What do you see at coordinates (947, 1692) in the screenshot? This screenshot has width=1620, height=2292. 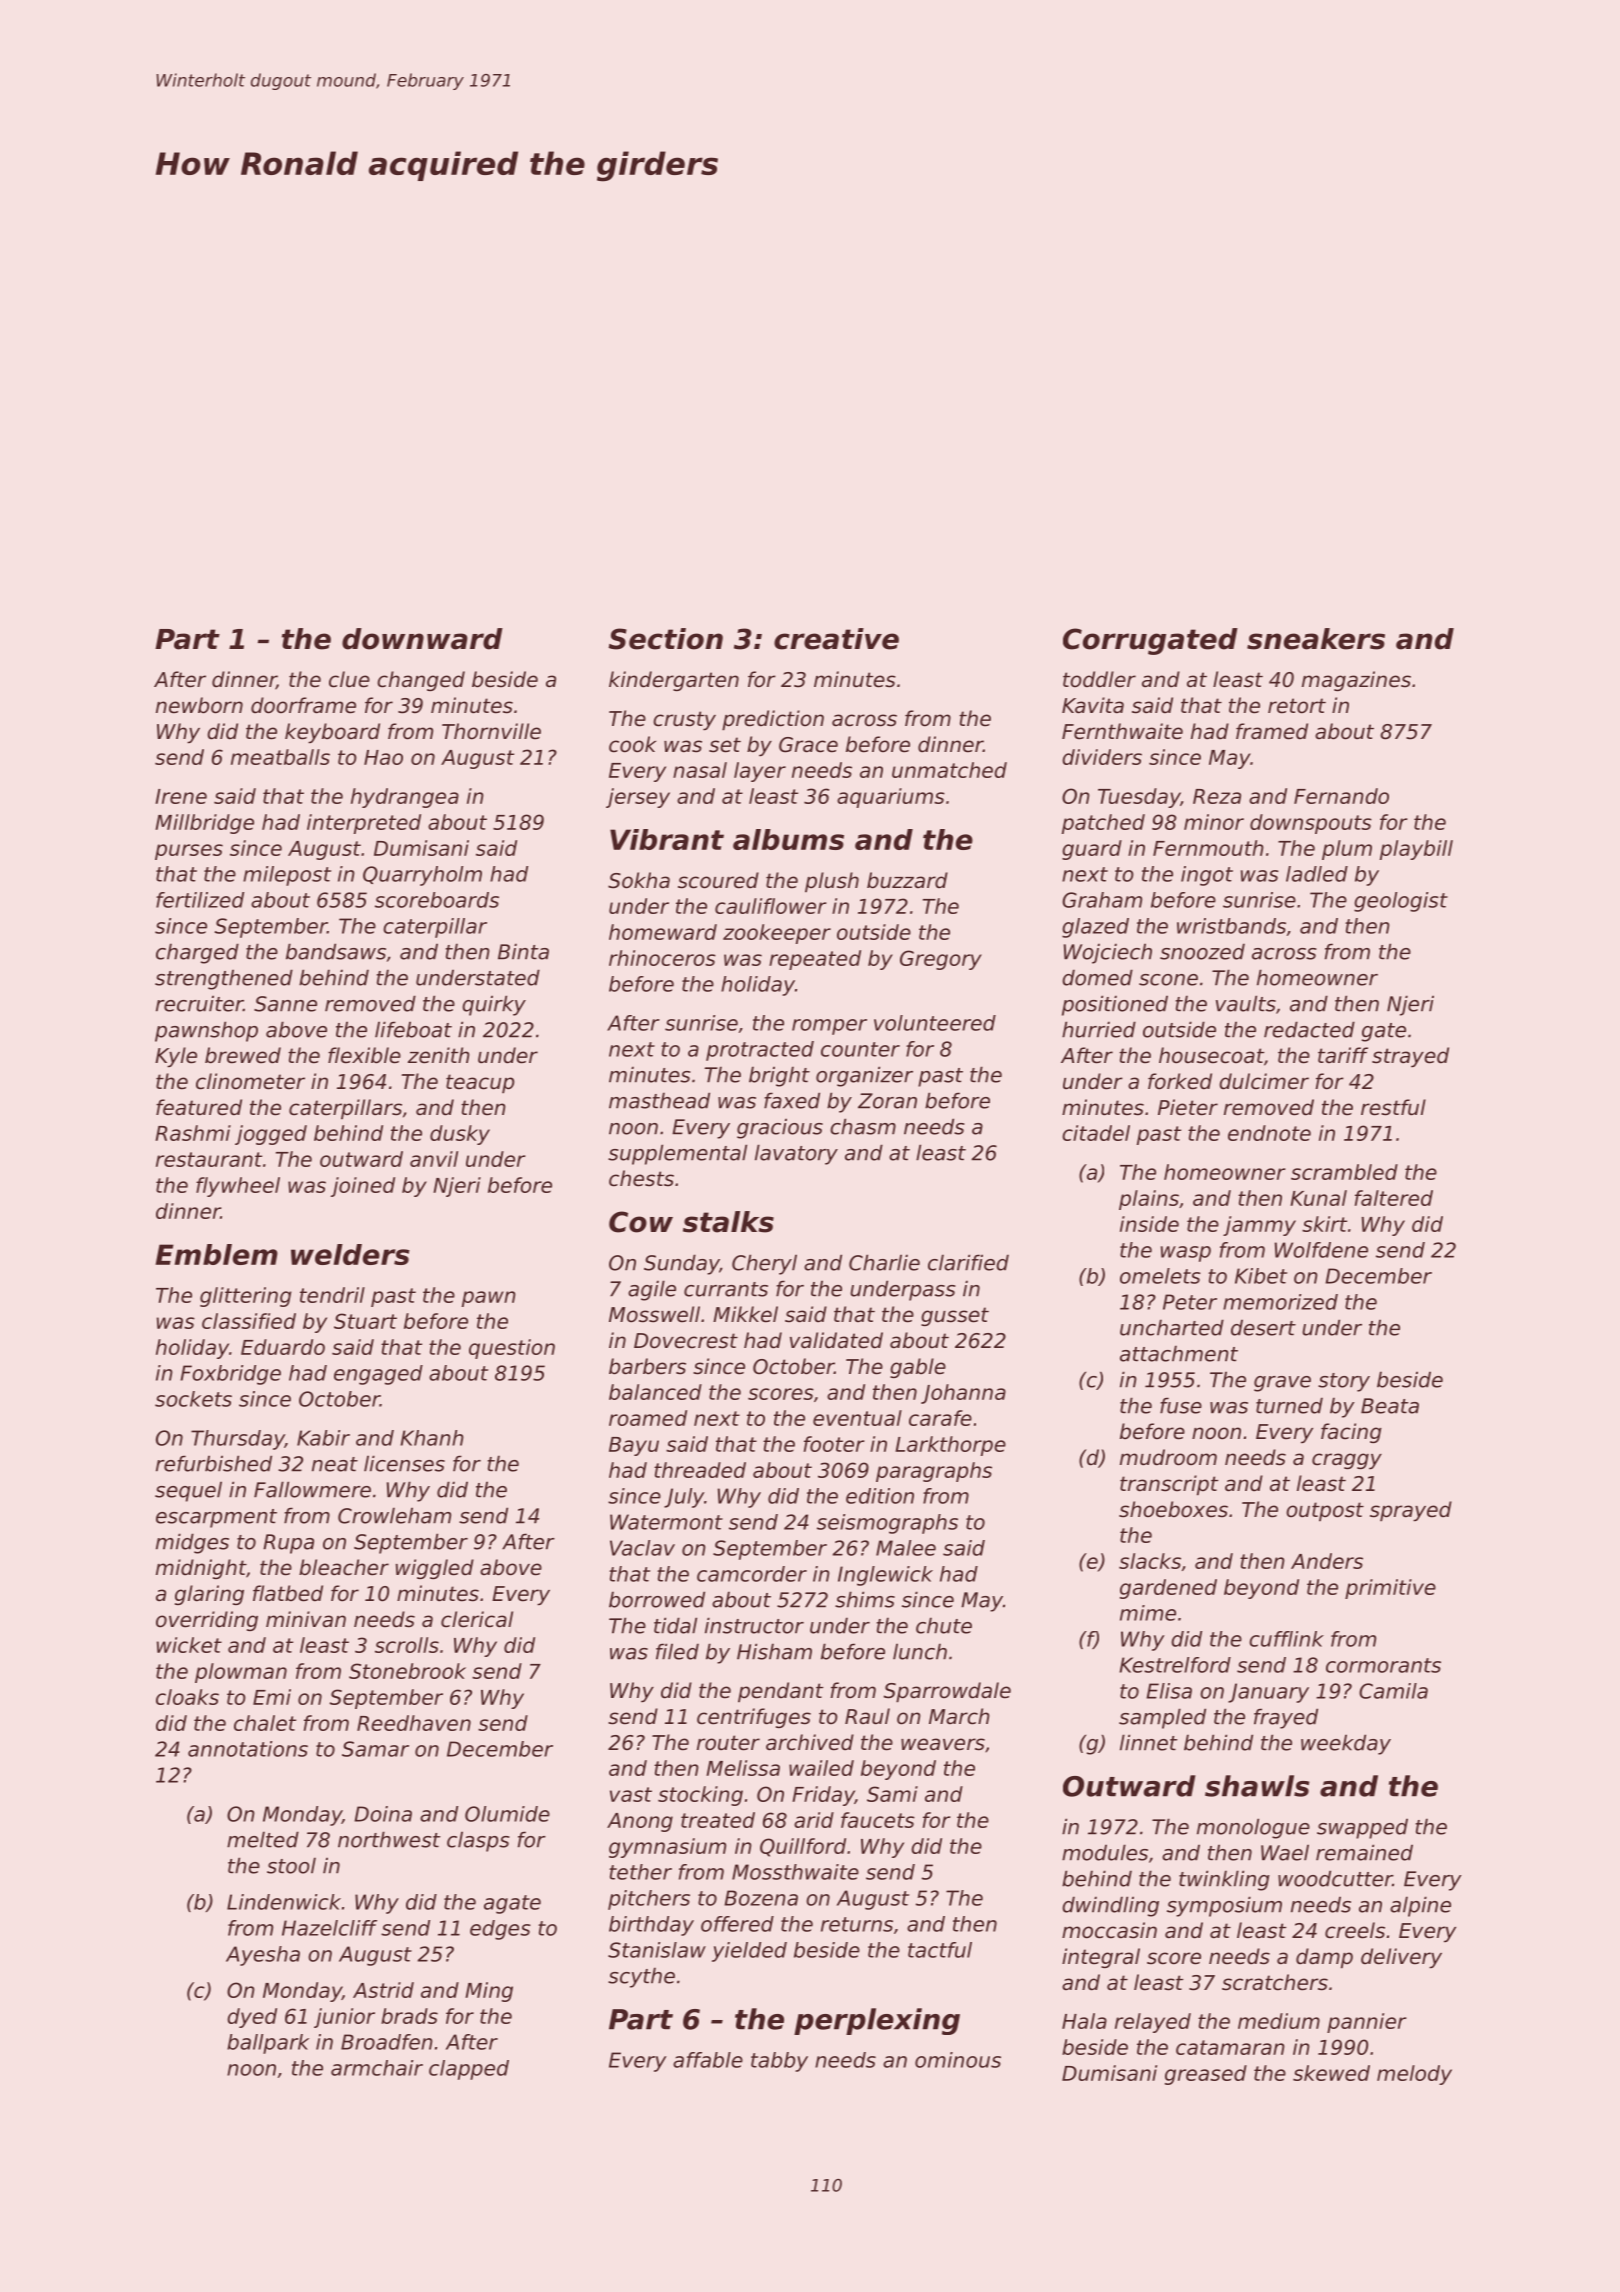 I see `Sparrowdale` at bounding box center [947, 1692].
